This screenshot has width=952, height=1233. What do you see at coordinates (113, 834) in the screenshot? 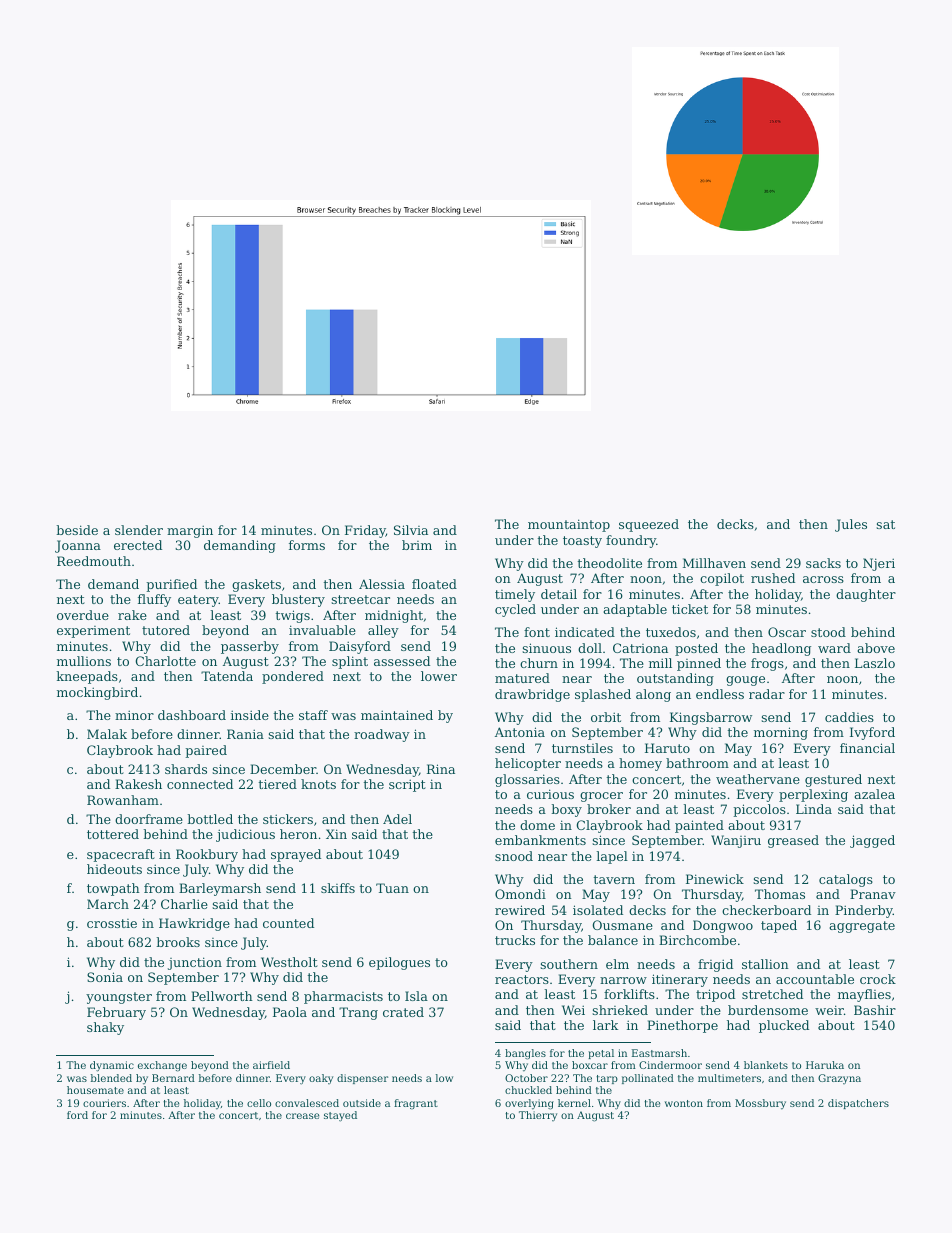
I see `tottered` at bounding box center [113, 834].
